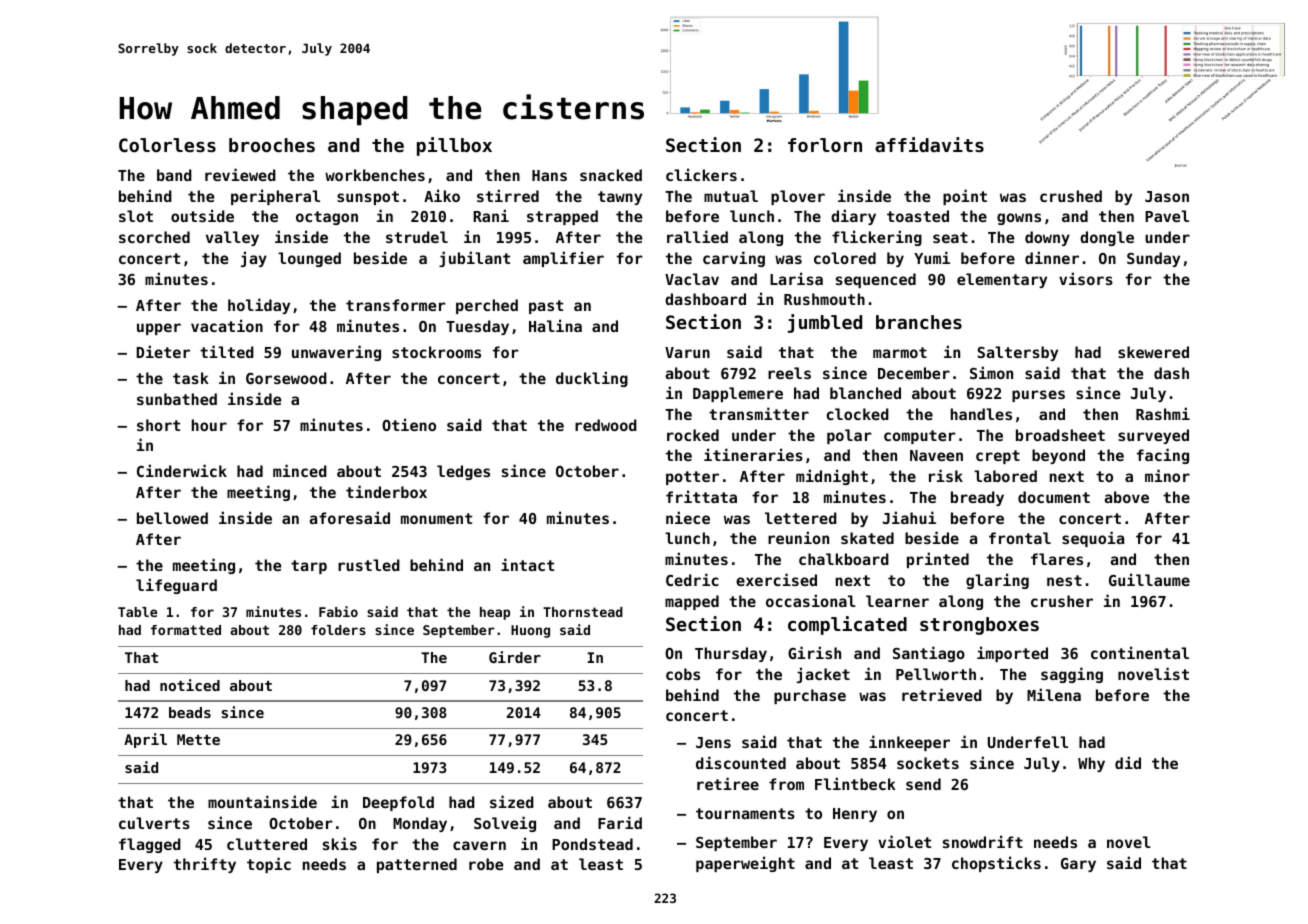 The height and width of the screenshot is (924, 1308). What do you see at coordinates (454, 146) in the screenshot?
I see `pillbox` at bounding box center [454, 146].
